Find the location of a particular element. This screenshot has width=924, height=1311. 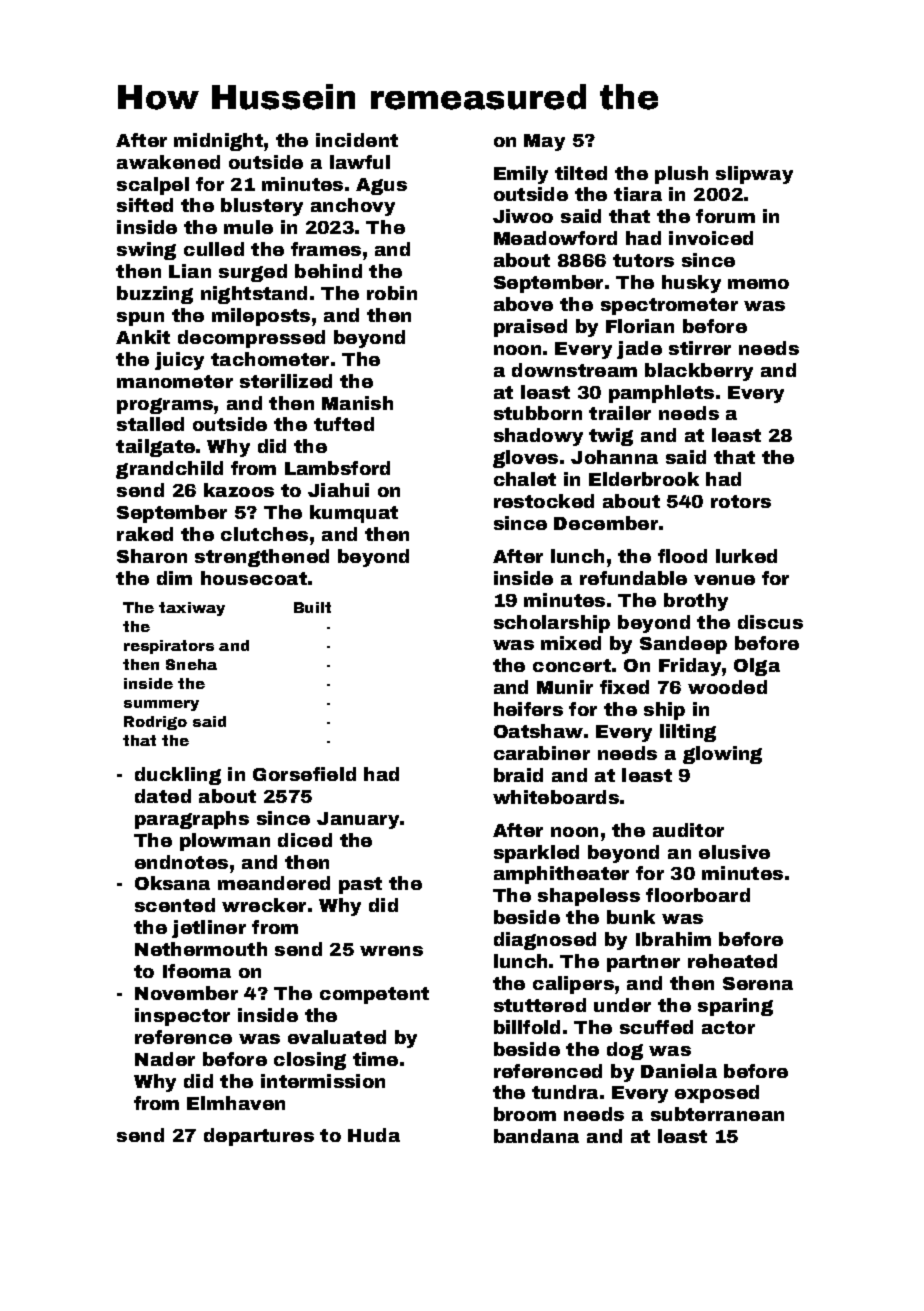

mixed is located at coordinates (571, 643).
